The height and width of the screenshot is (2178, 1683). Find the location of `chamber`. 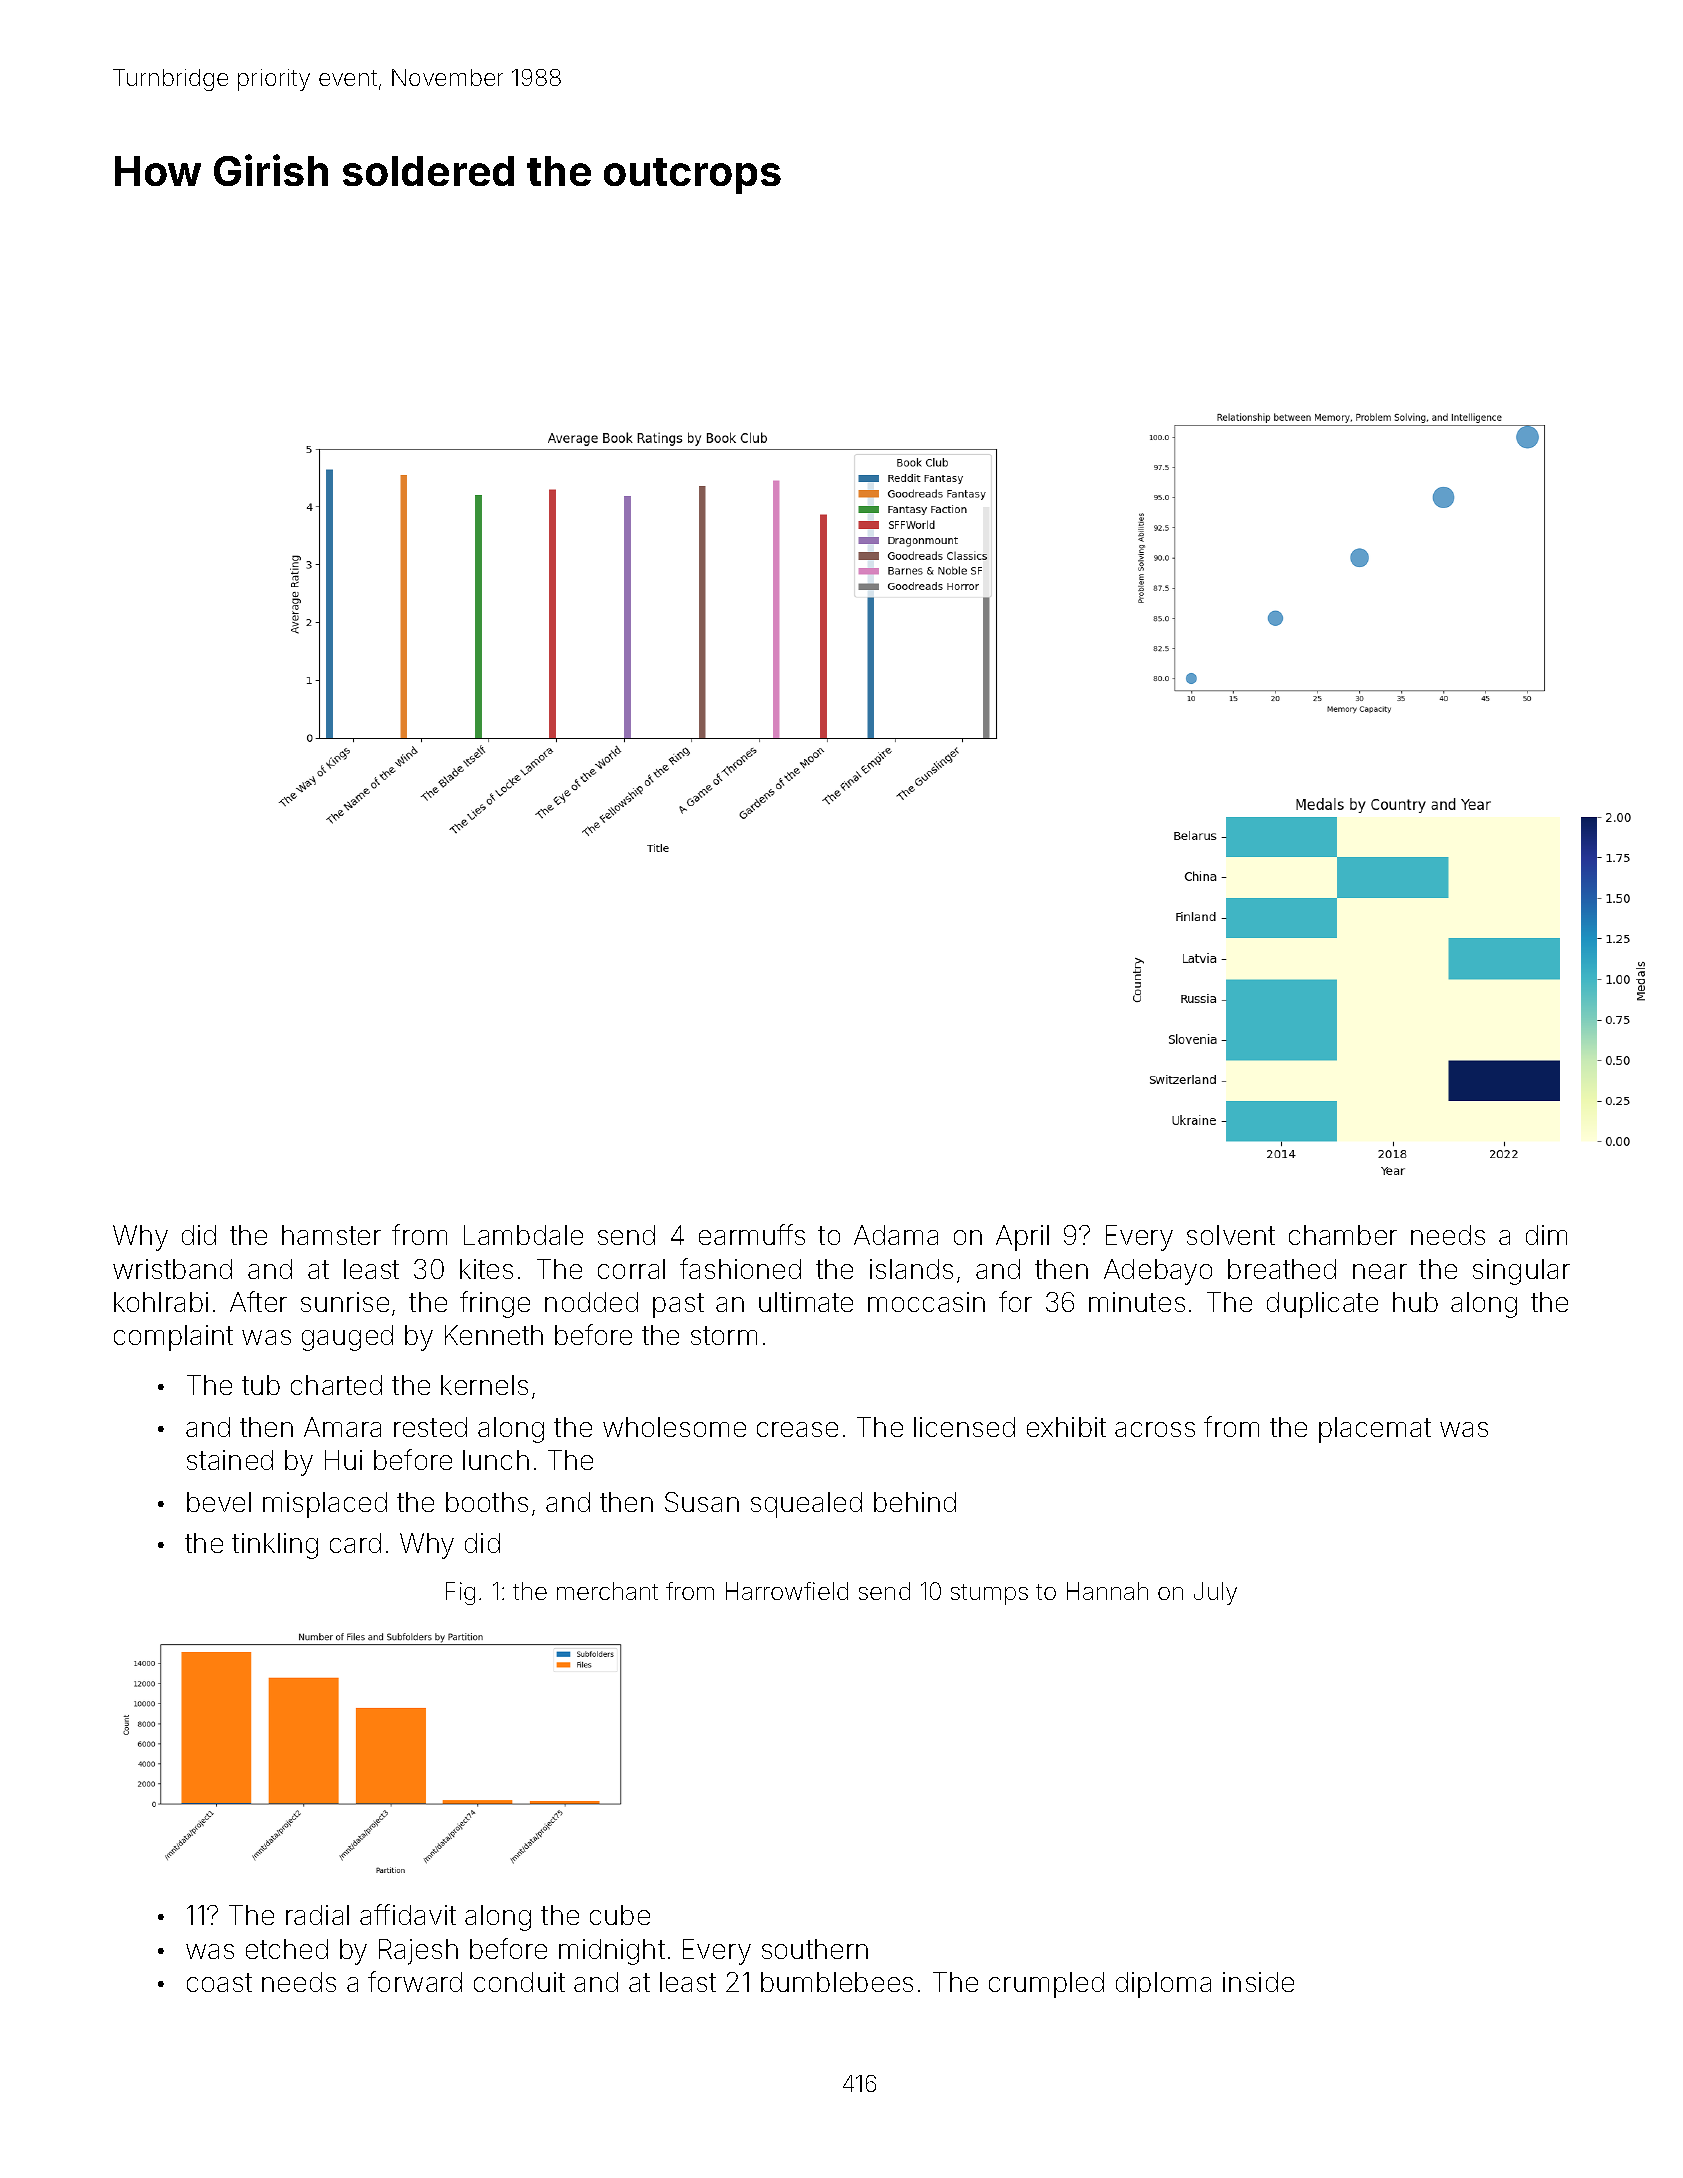

chamber is located at coordinates (1343, 1235).
